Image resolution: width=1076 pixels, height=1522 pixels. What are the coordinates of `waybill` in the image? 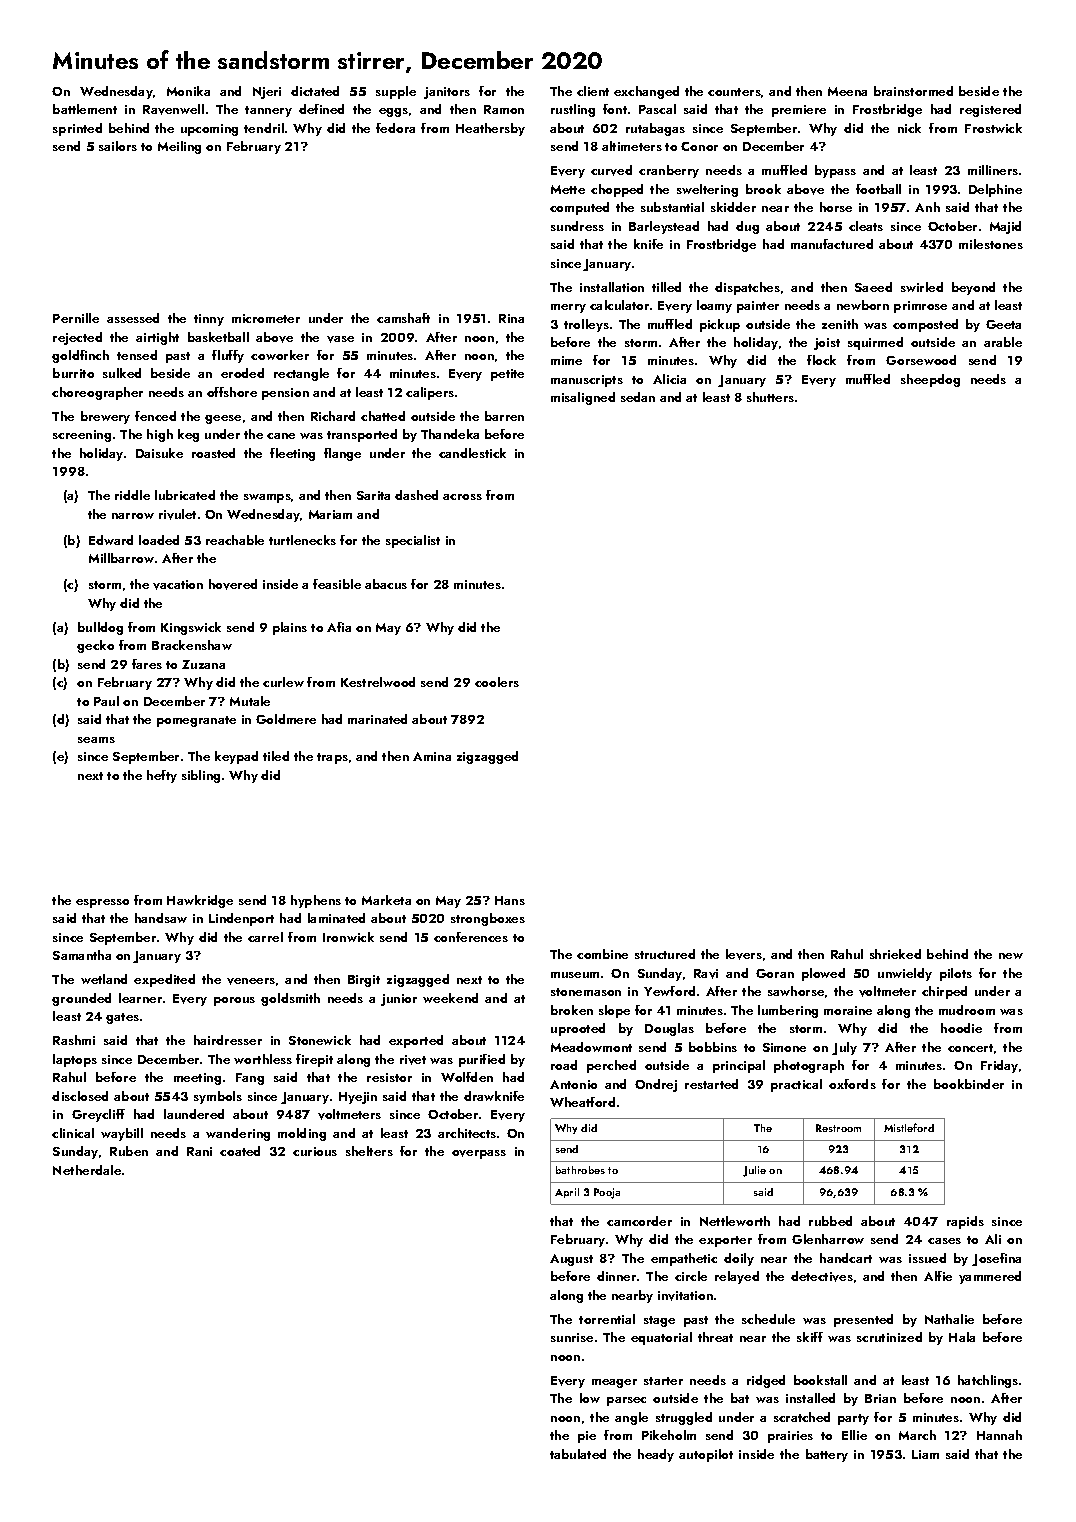 It's located at (122, 1134).
